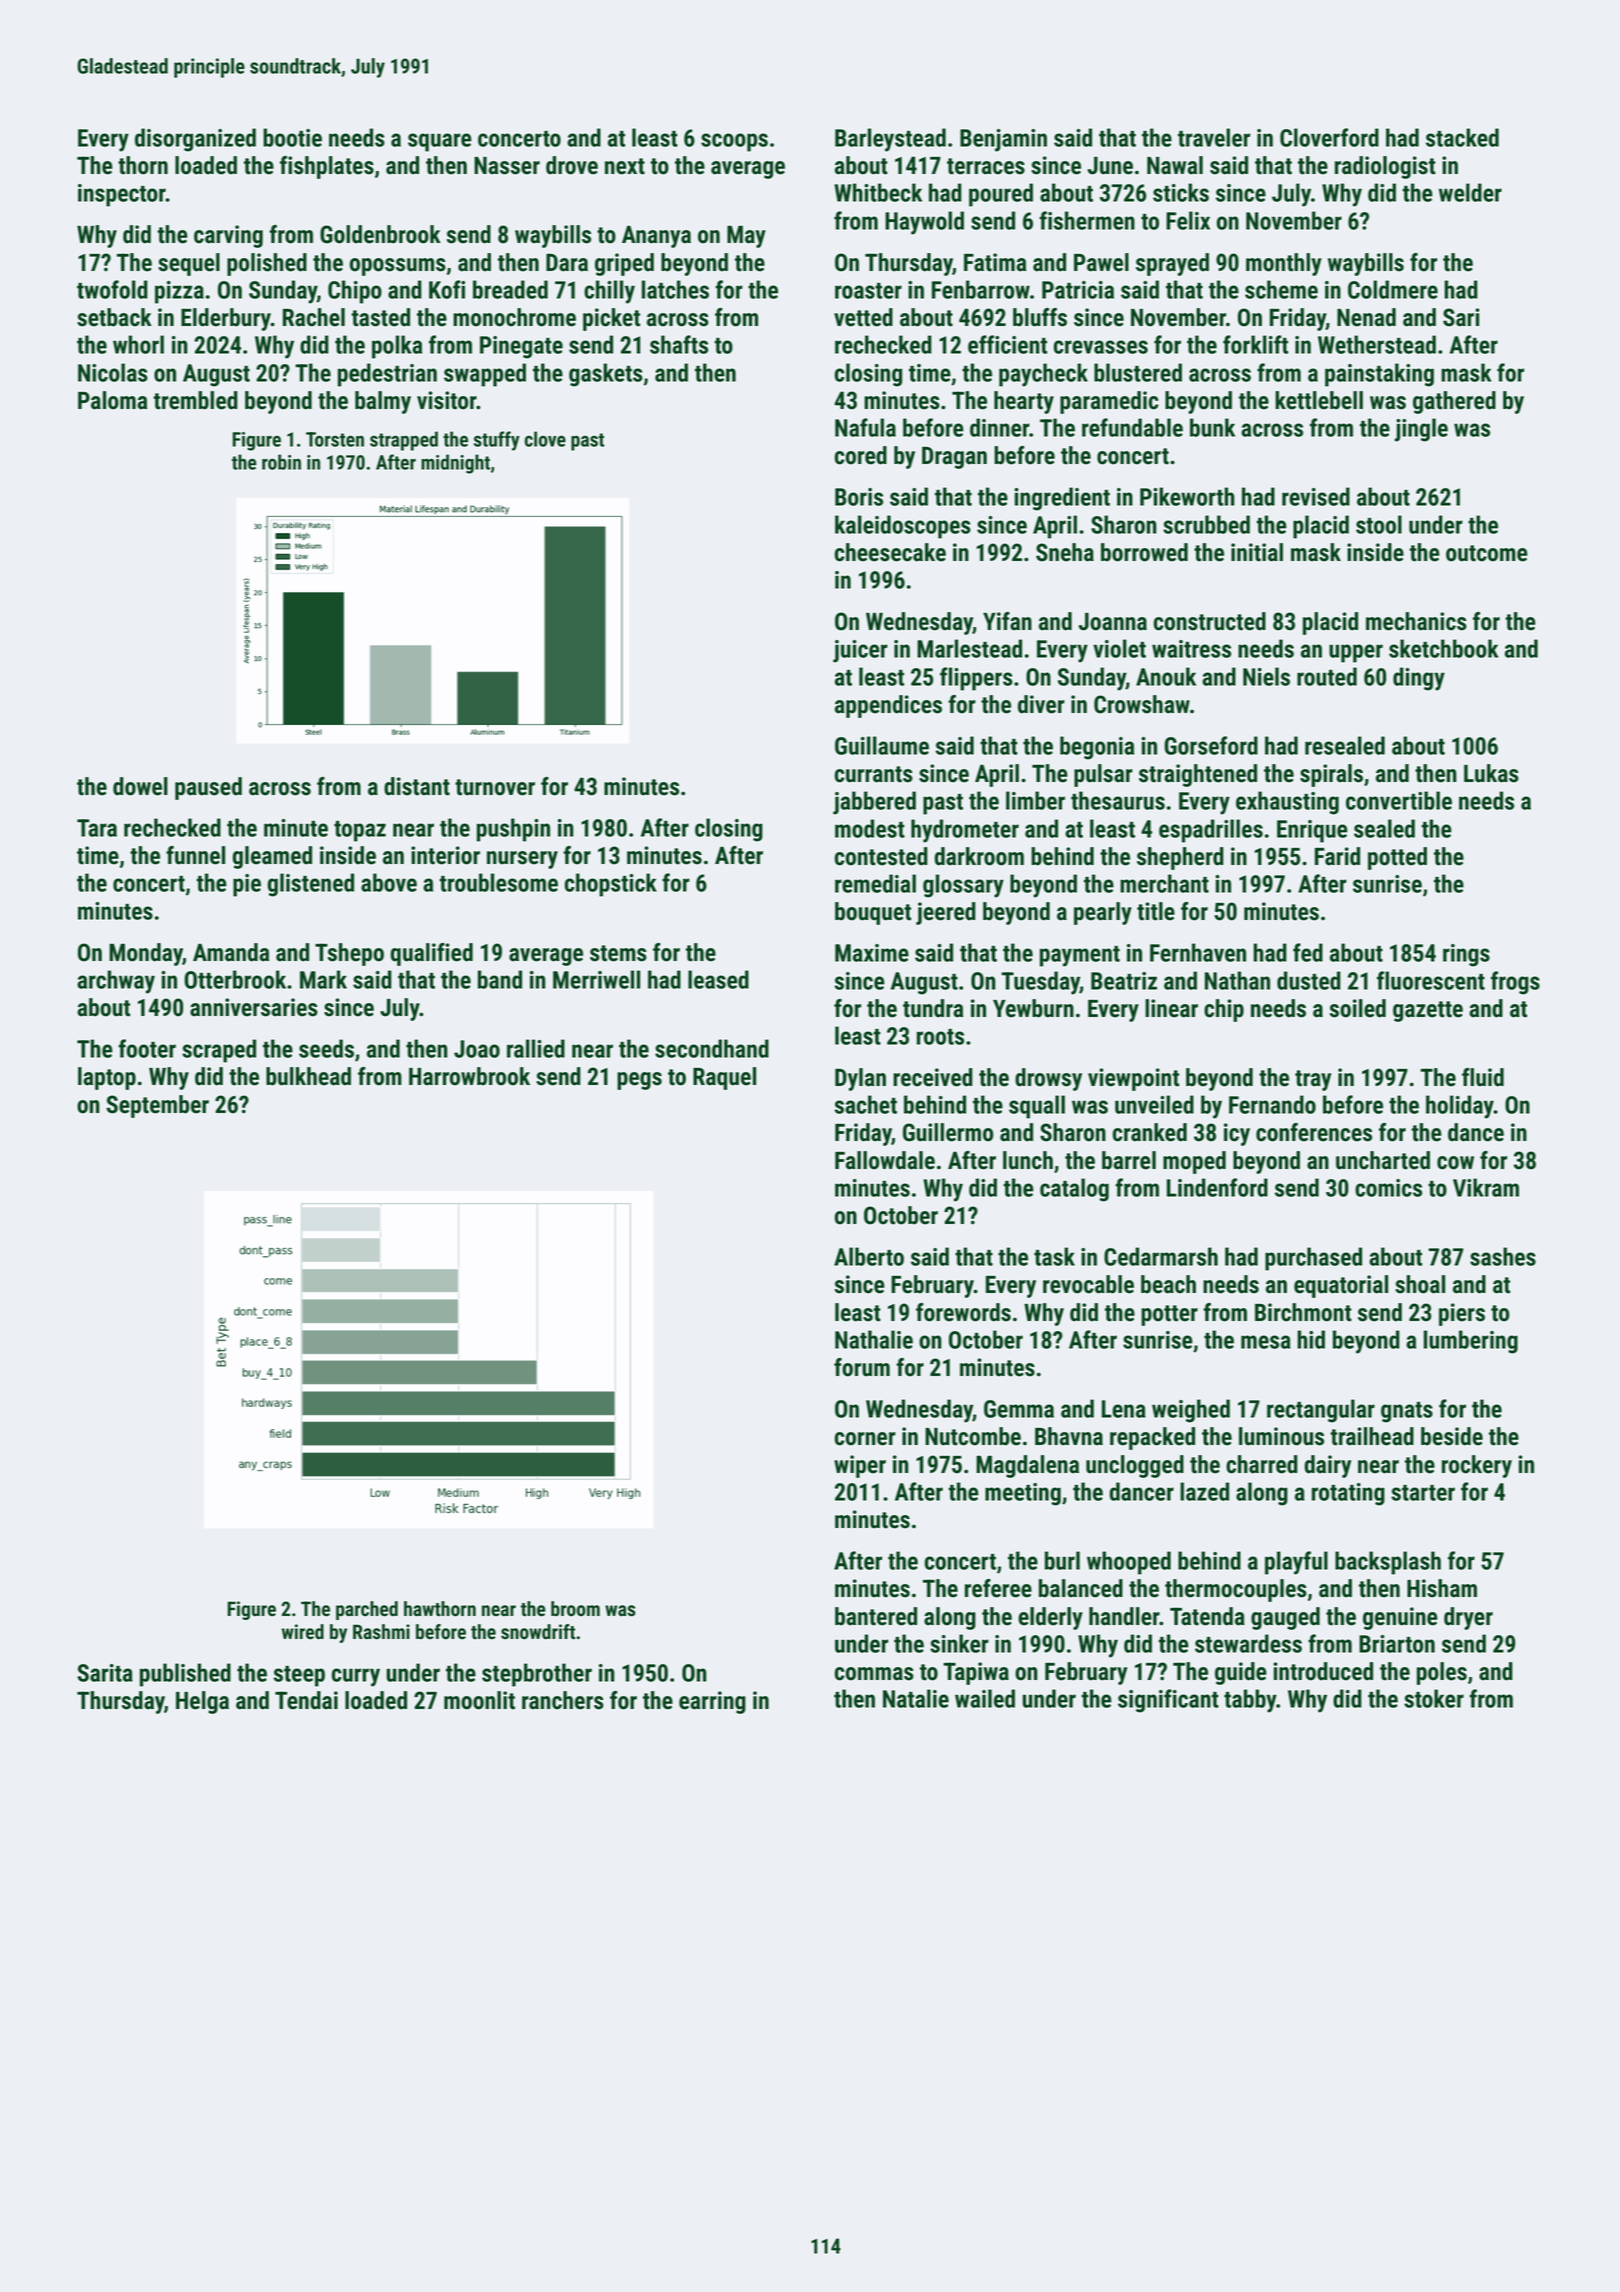  Describe the element at coordinates (878, 192) in the page. I see `Whitbeck` at that location.
